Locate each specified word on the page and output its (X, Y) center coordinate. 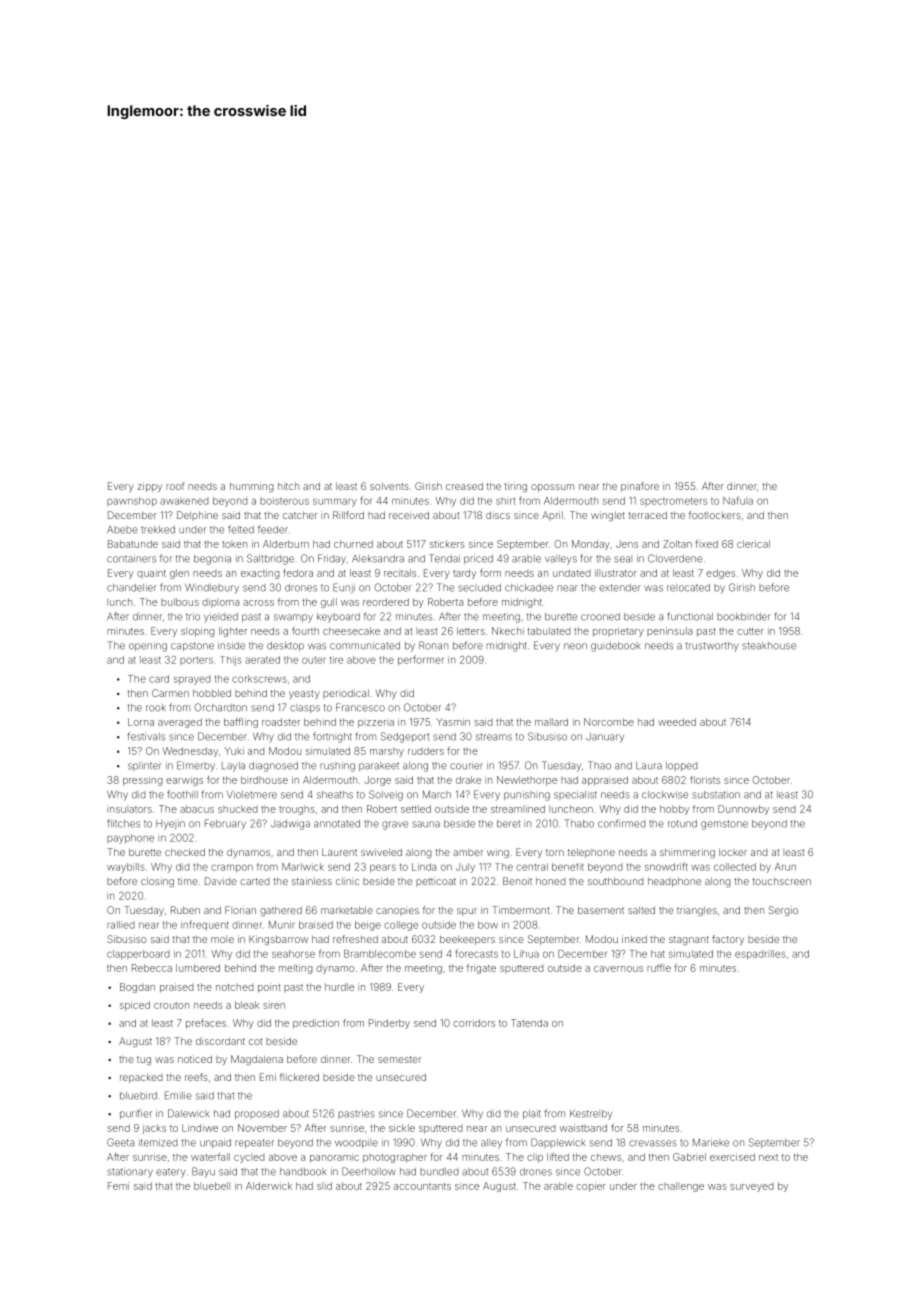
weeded (677, 722)
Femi (118, 1186)
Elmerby (196, 766)
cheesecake (351, 631)
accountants (422, 1186)
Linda (424, 867)
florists (705, 780)
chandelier (132, 588)
